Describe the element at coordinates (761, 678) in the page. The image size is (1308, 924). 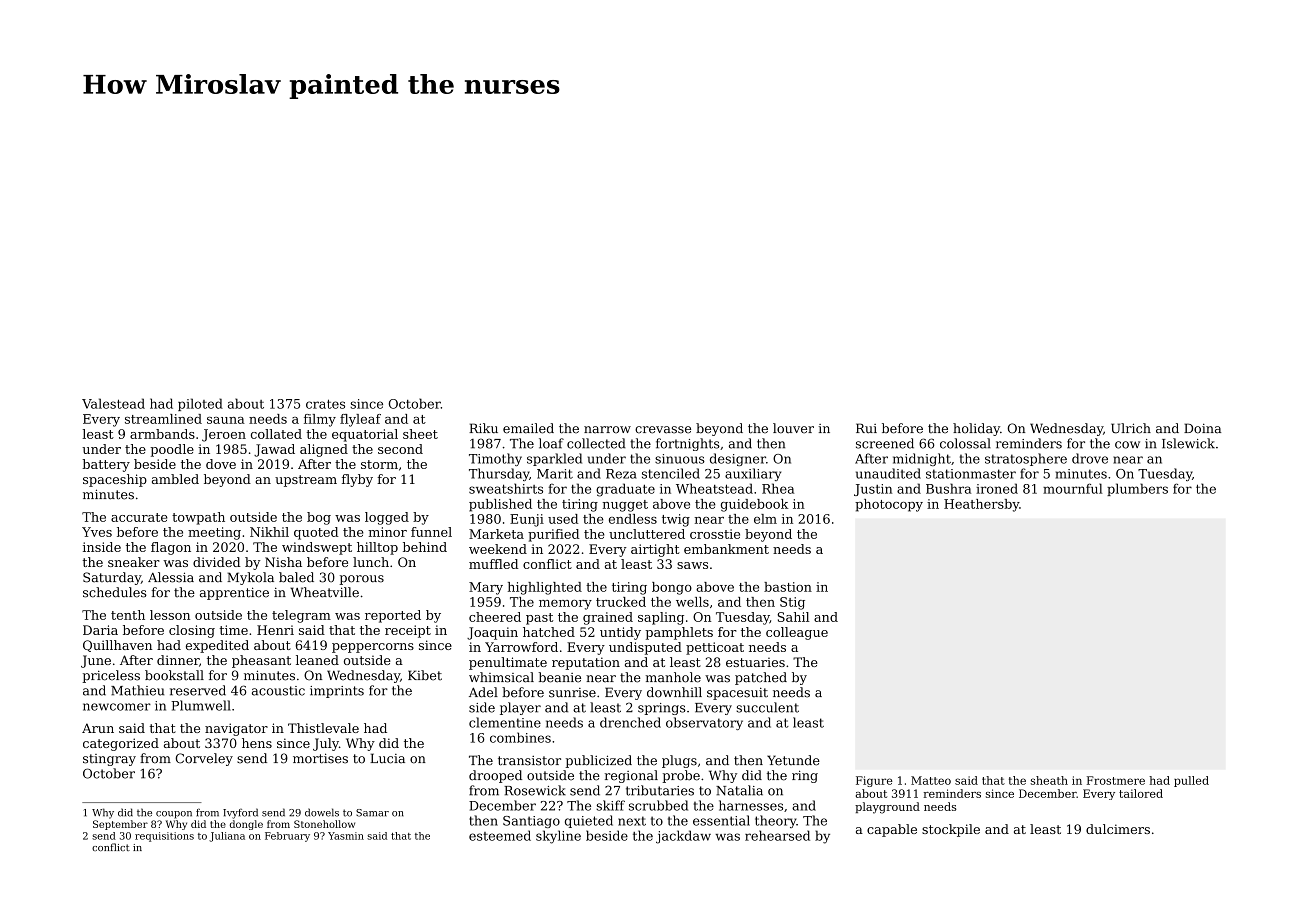
I see `patched` at that location.
